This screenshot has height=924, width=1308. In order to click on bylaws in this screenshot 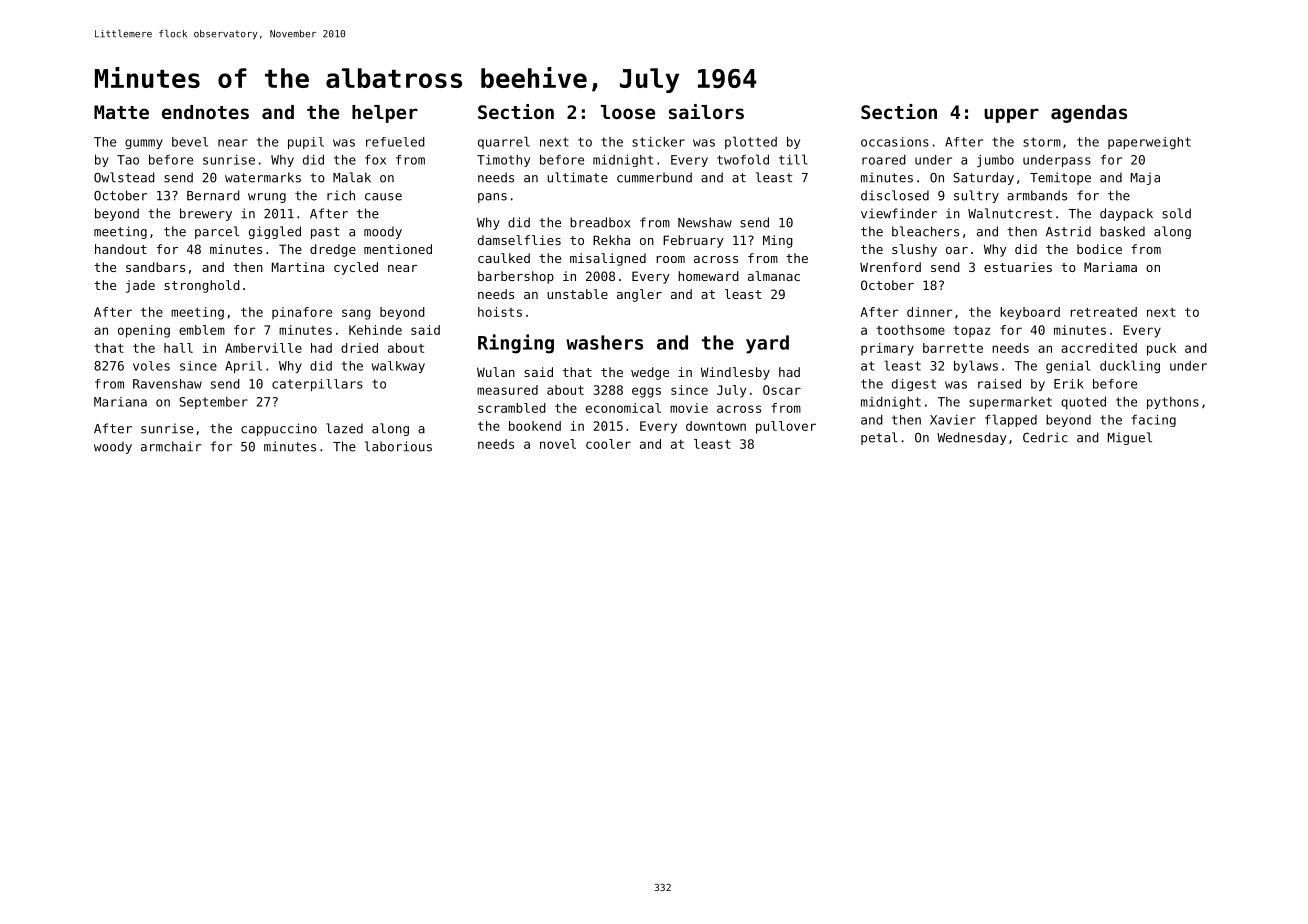, I will do `click(976, 366)`.
